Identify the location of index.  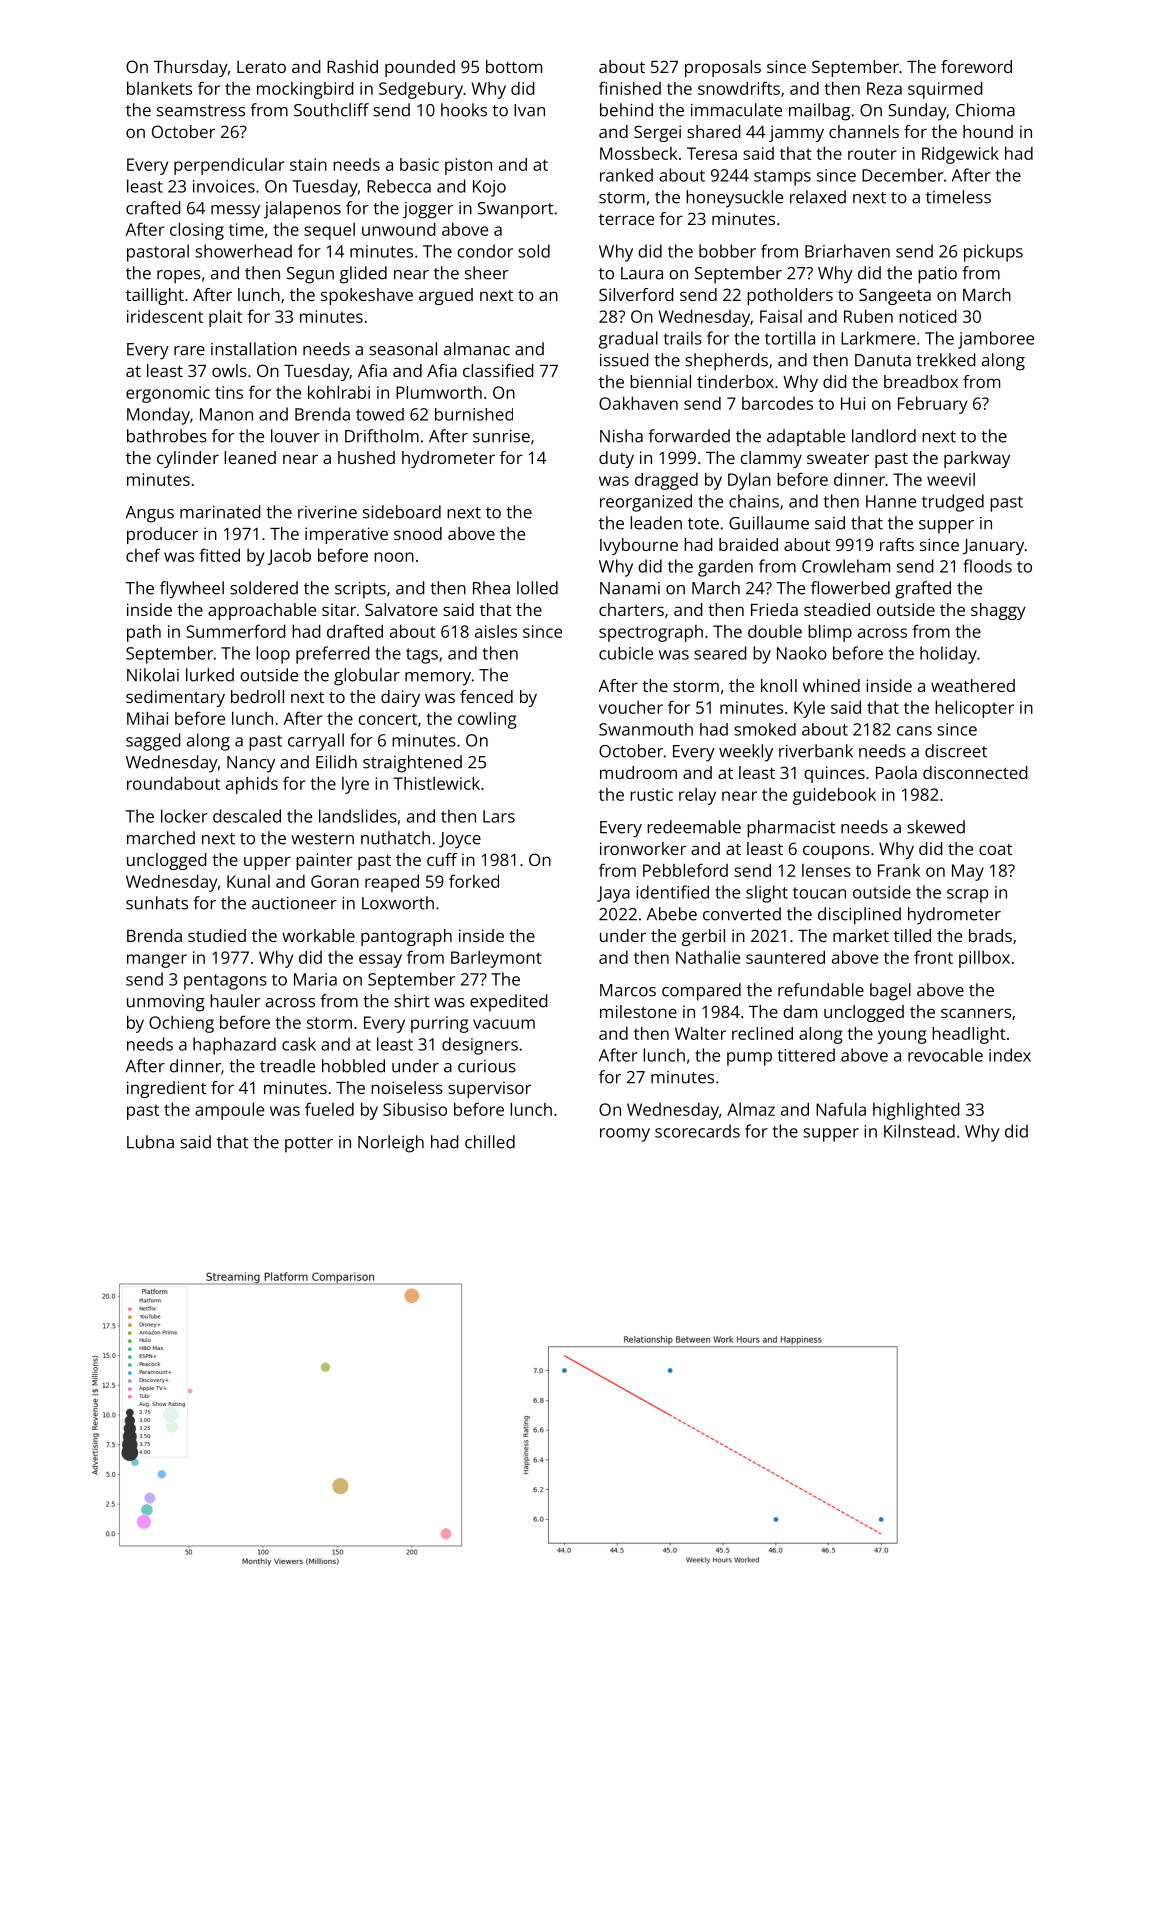
(1010, 1055).
